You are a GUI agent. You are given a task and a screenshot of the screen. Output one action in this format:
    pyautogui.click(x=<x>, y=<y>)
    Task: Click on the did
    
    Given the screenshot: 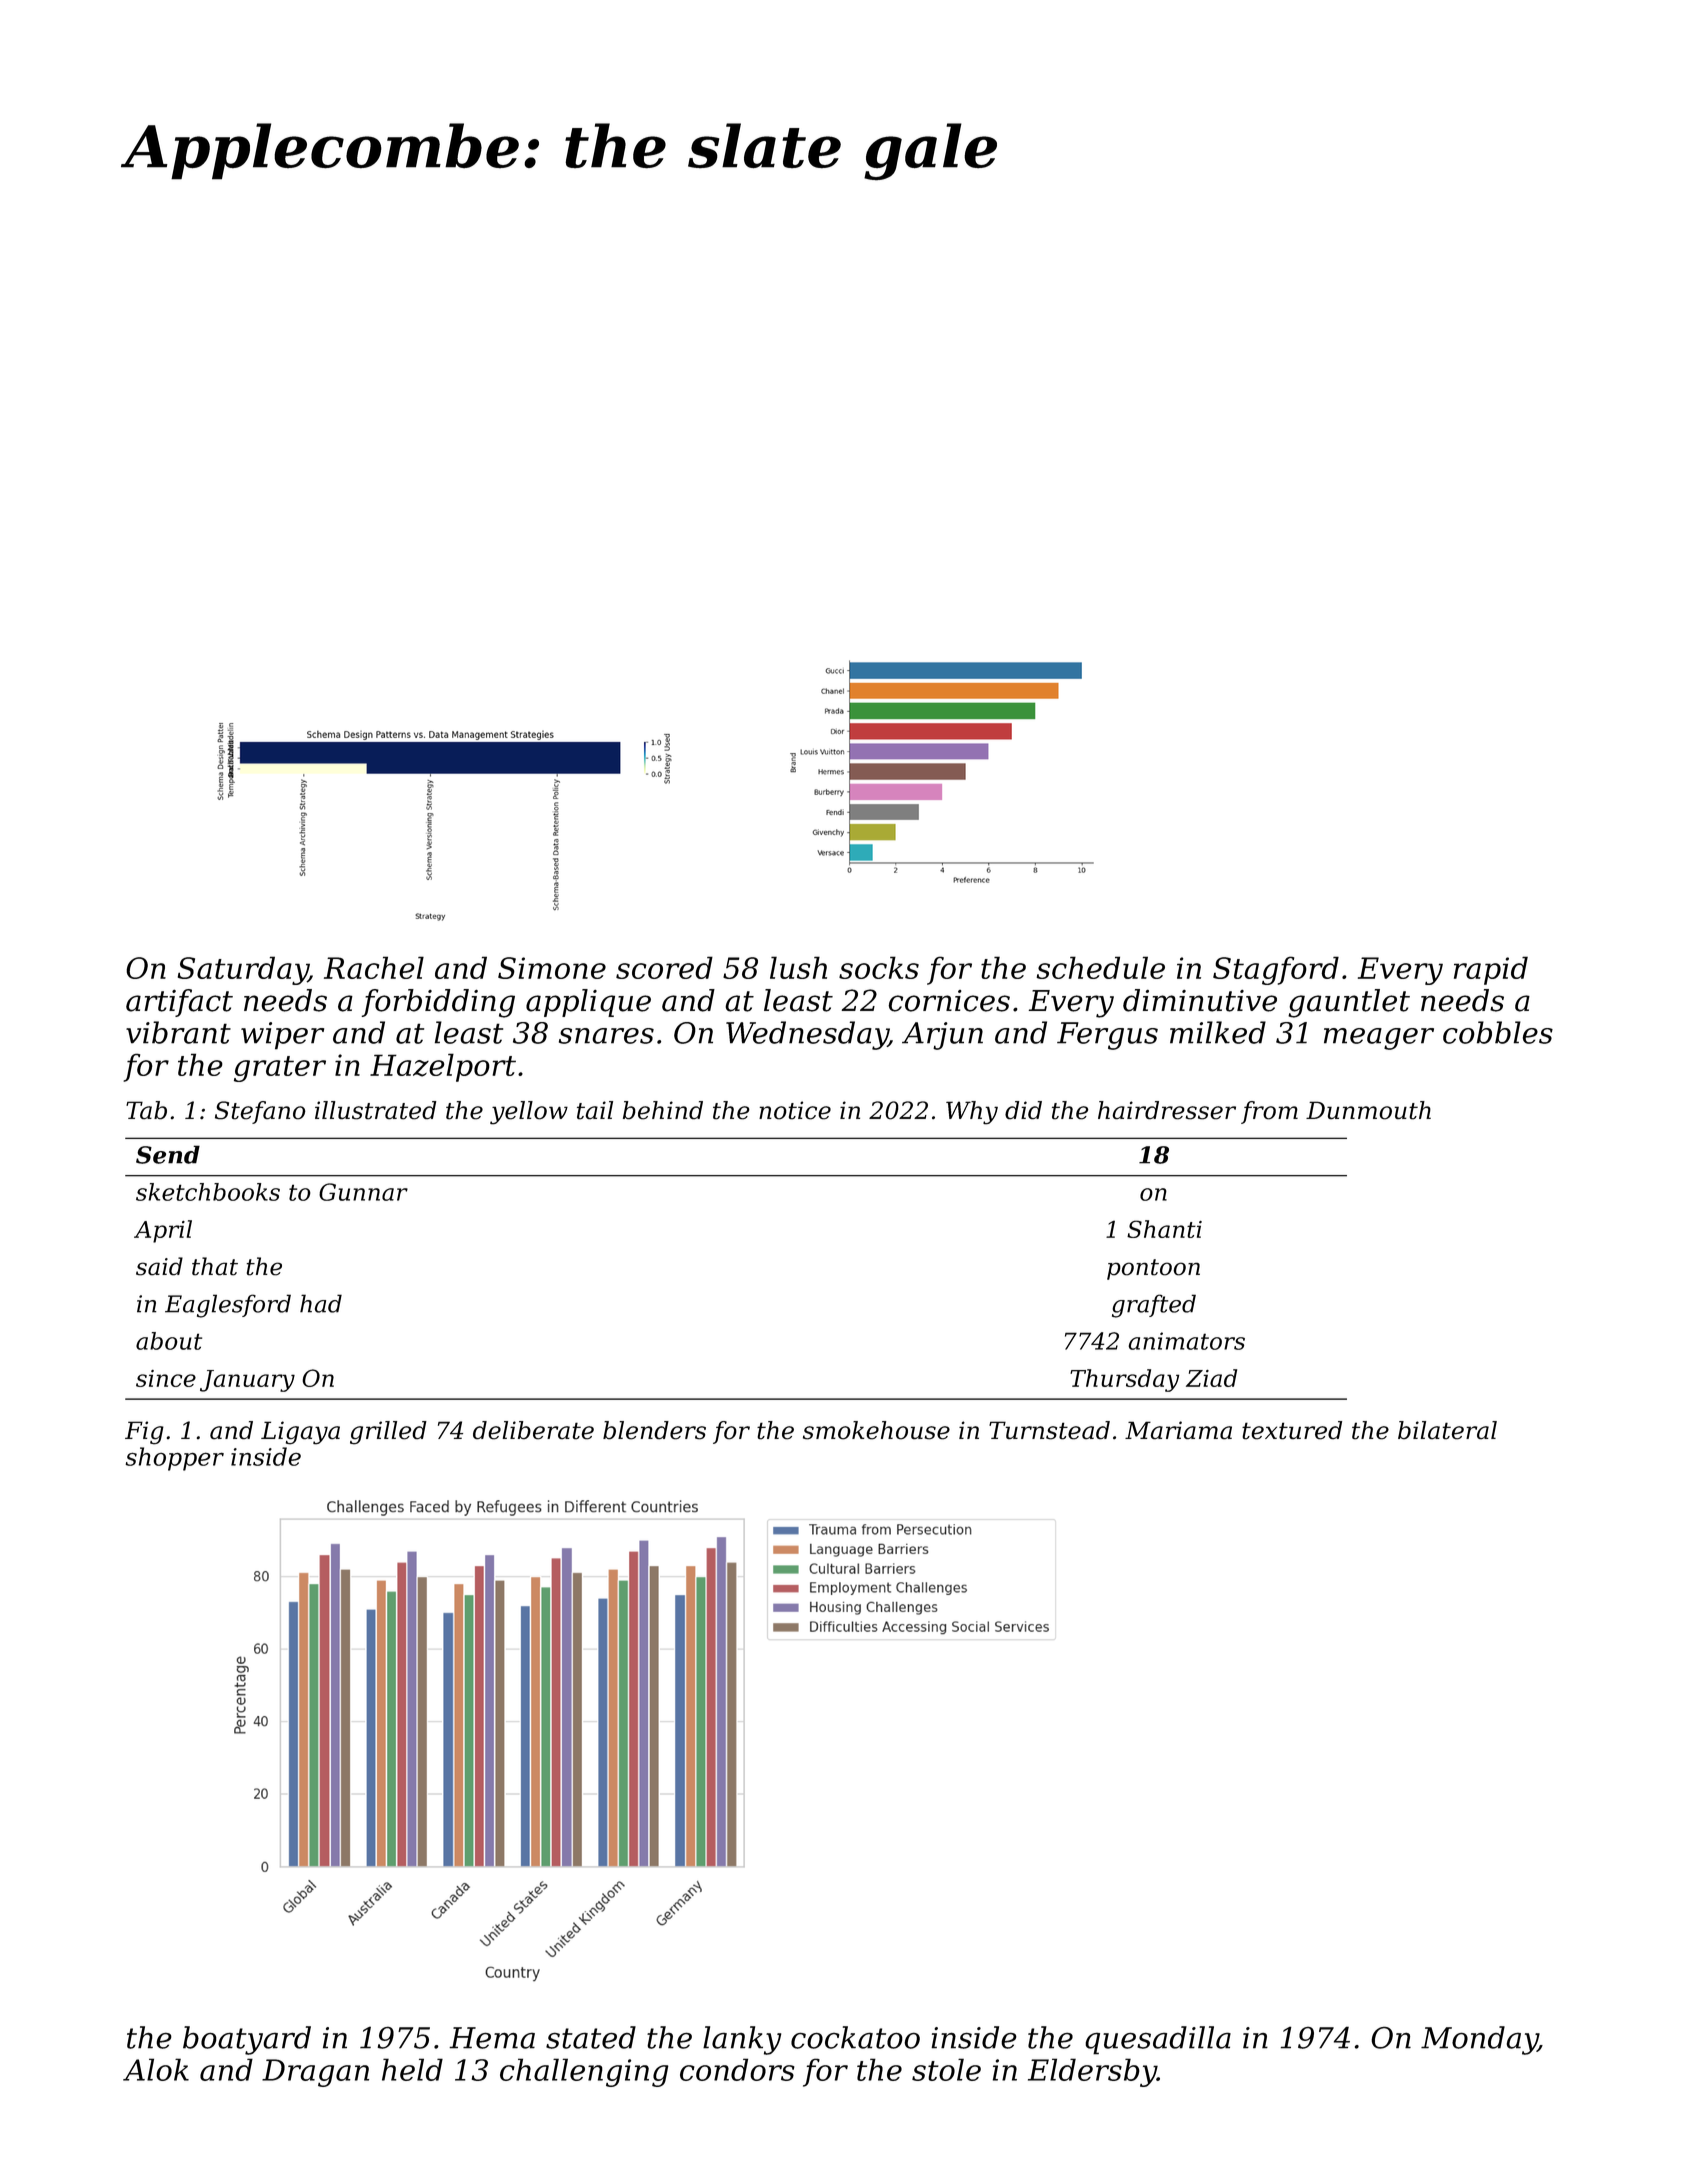 What is the action you would take?
    pyautogui.click(x=1023, y=1110)
